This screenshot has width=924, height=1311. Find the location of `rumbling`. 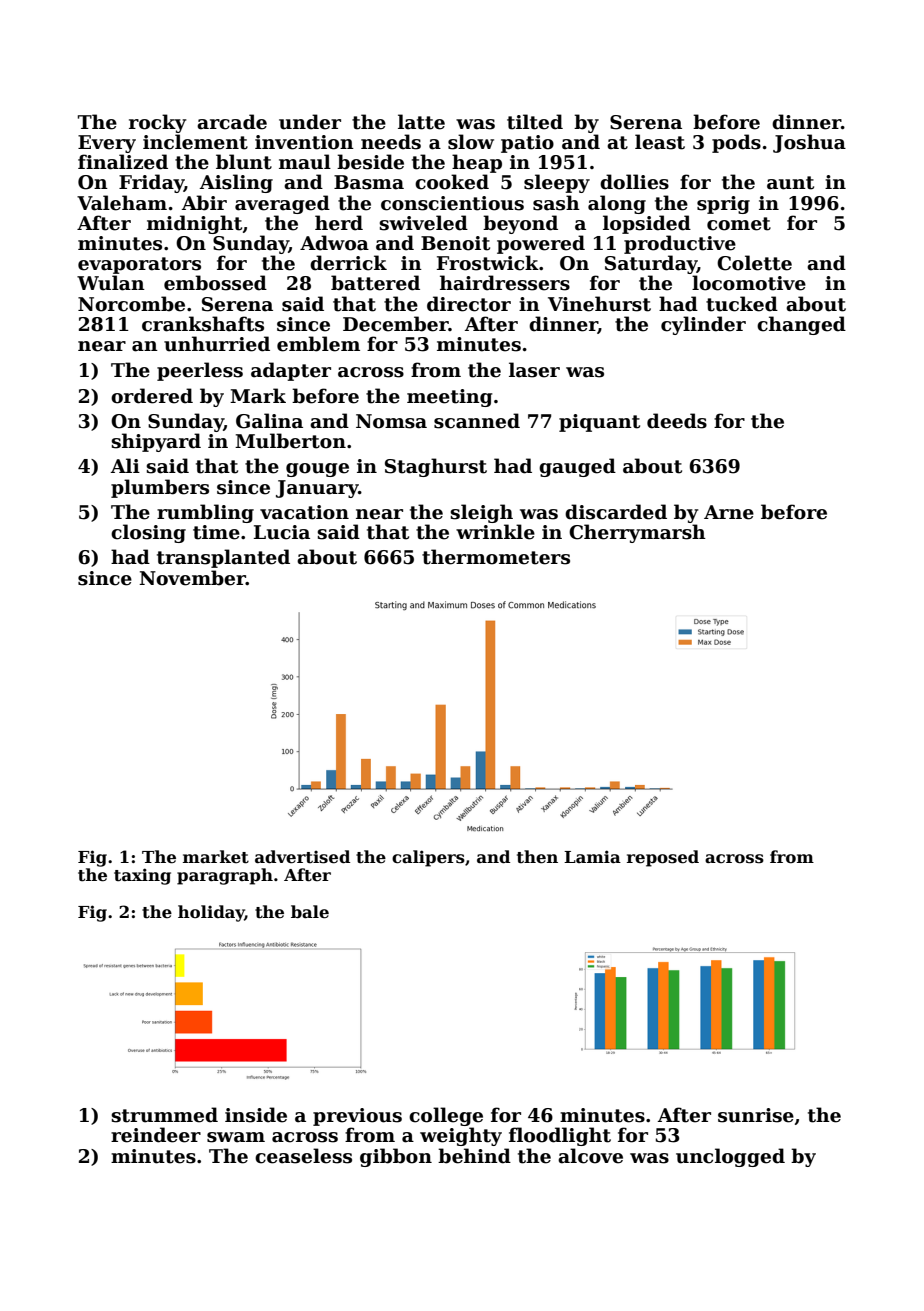

rumbling is located at coordinates (205, 513).
